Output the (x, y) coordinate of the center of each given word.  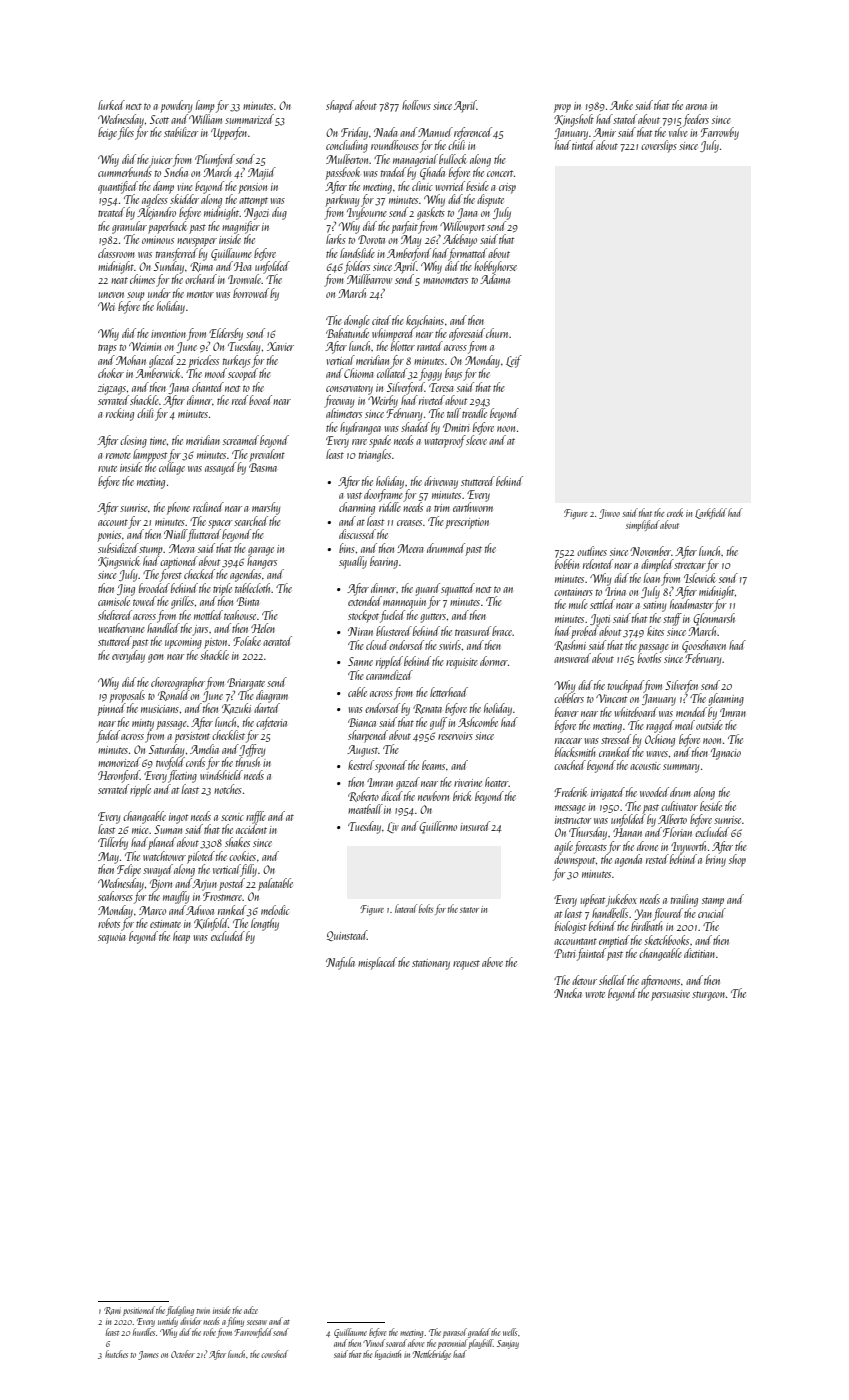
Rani (112, 1311)
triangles (375, 455)
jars (200, 630)
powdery (176, 106)
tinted (583, 145)
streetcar (690, 565)
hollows (416, 105)
